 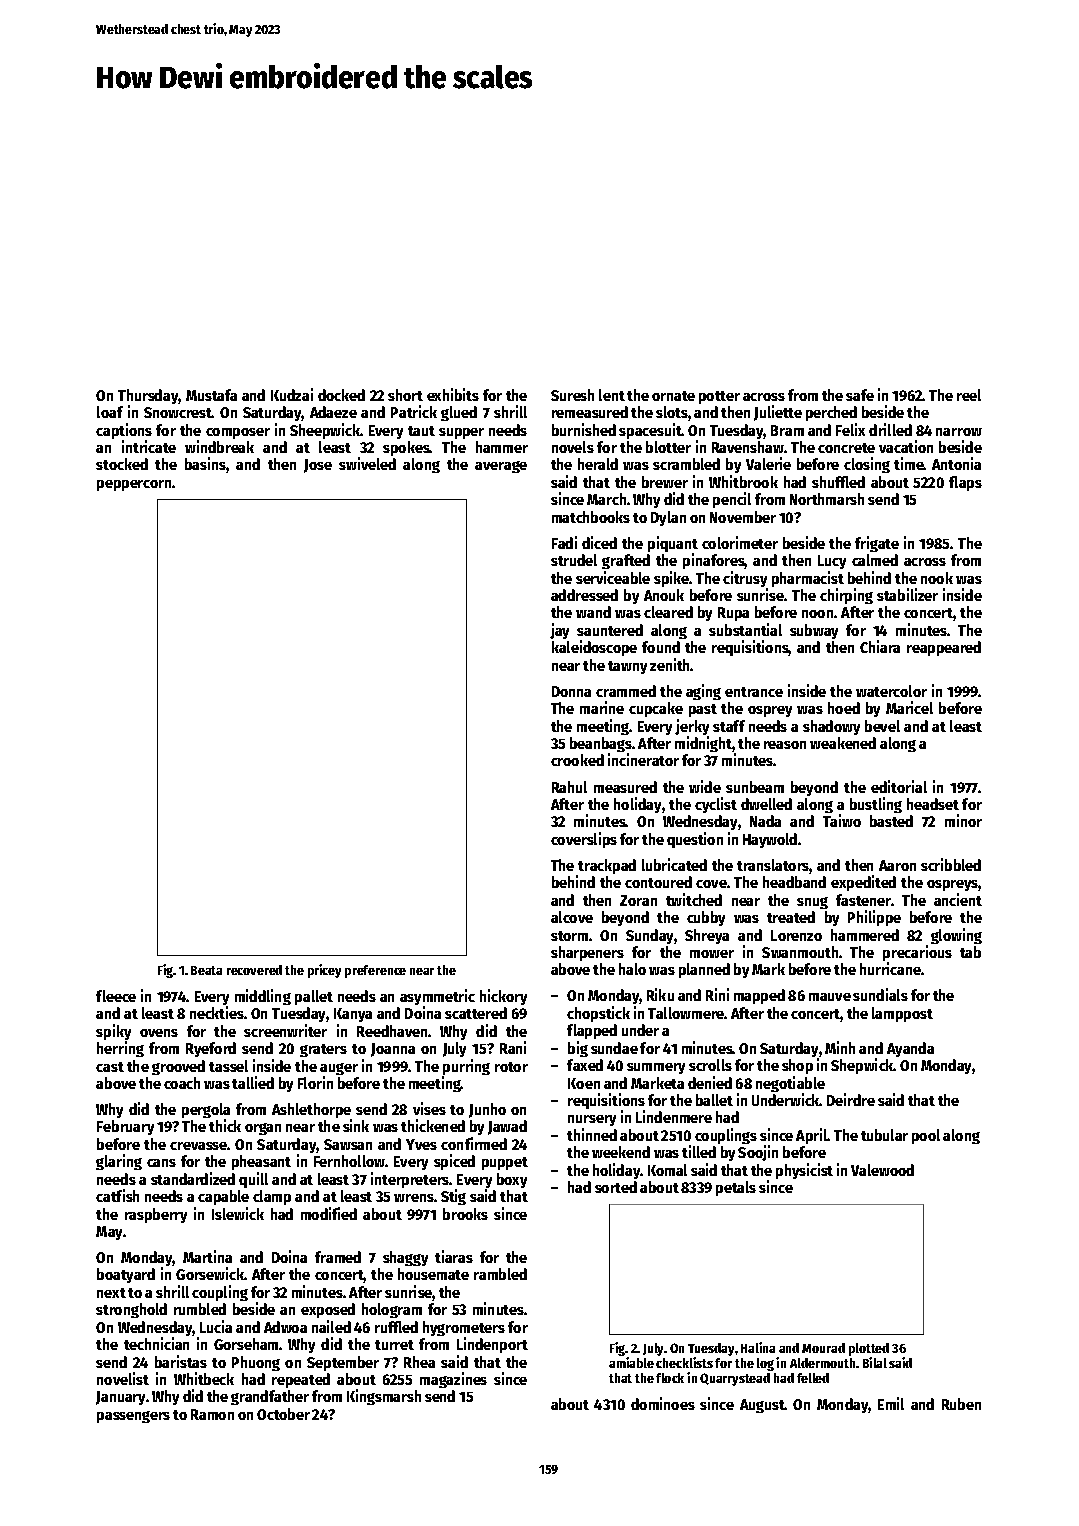 I want to click on brooks, so click(x=465, y=1214).
